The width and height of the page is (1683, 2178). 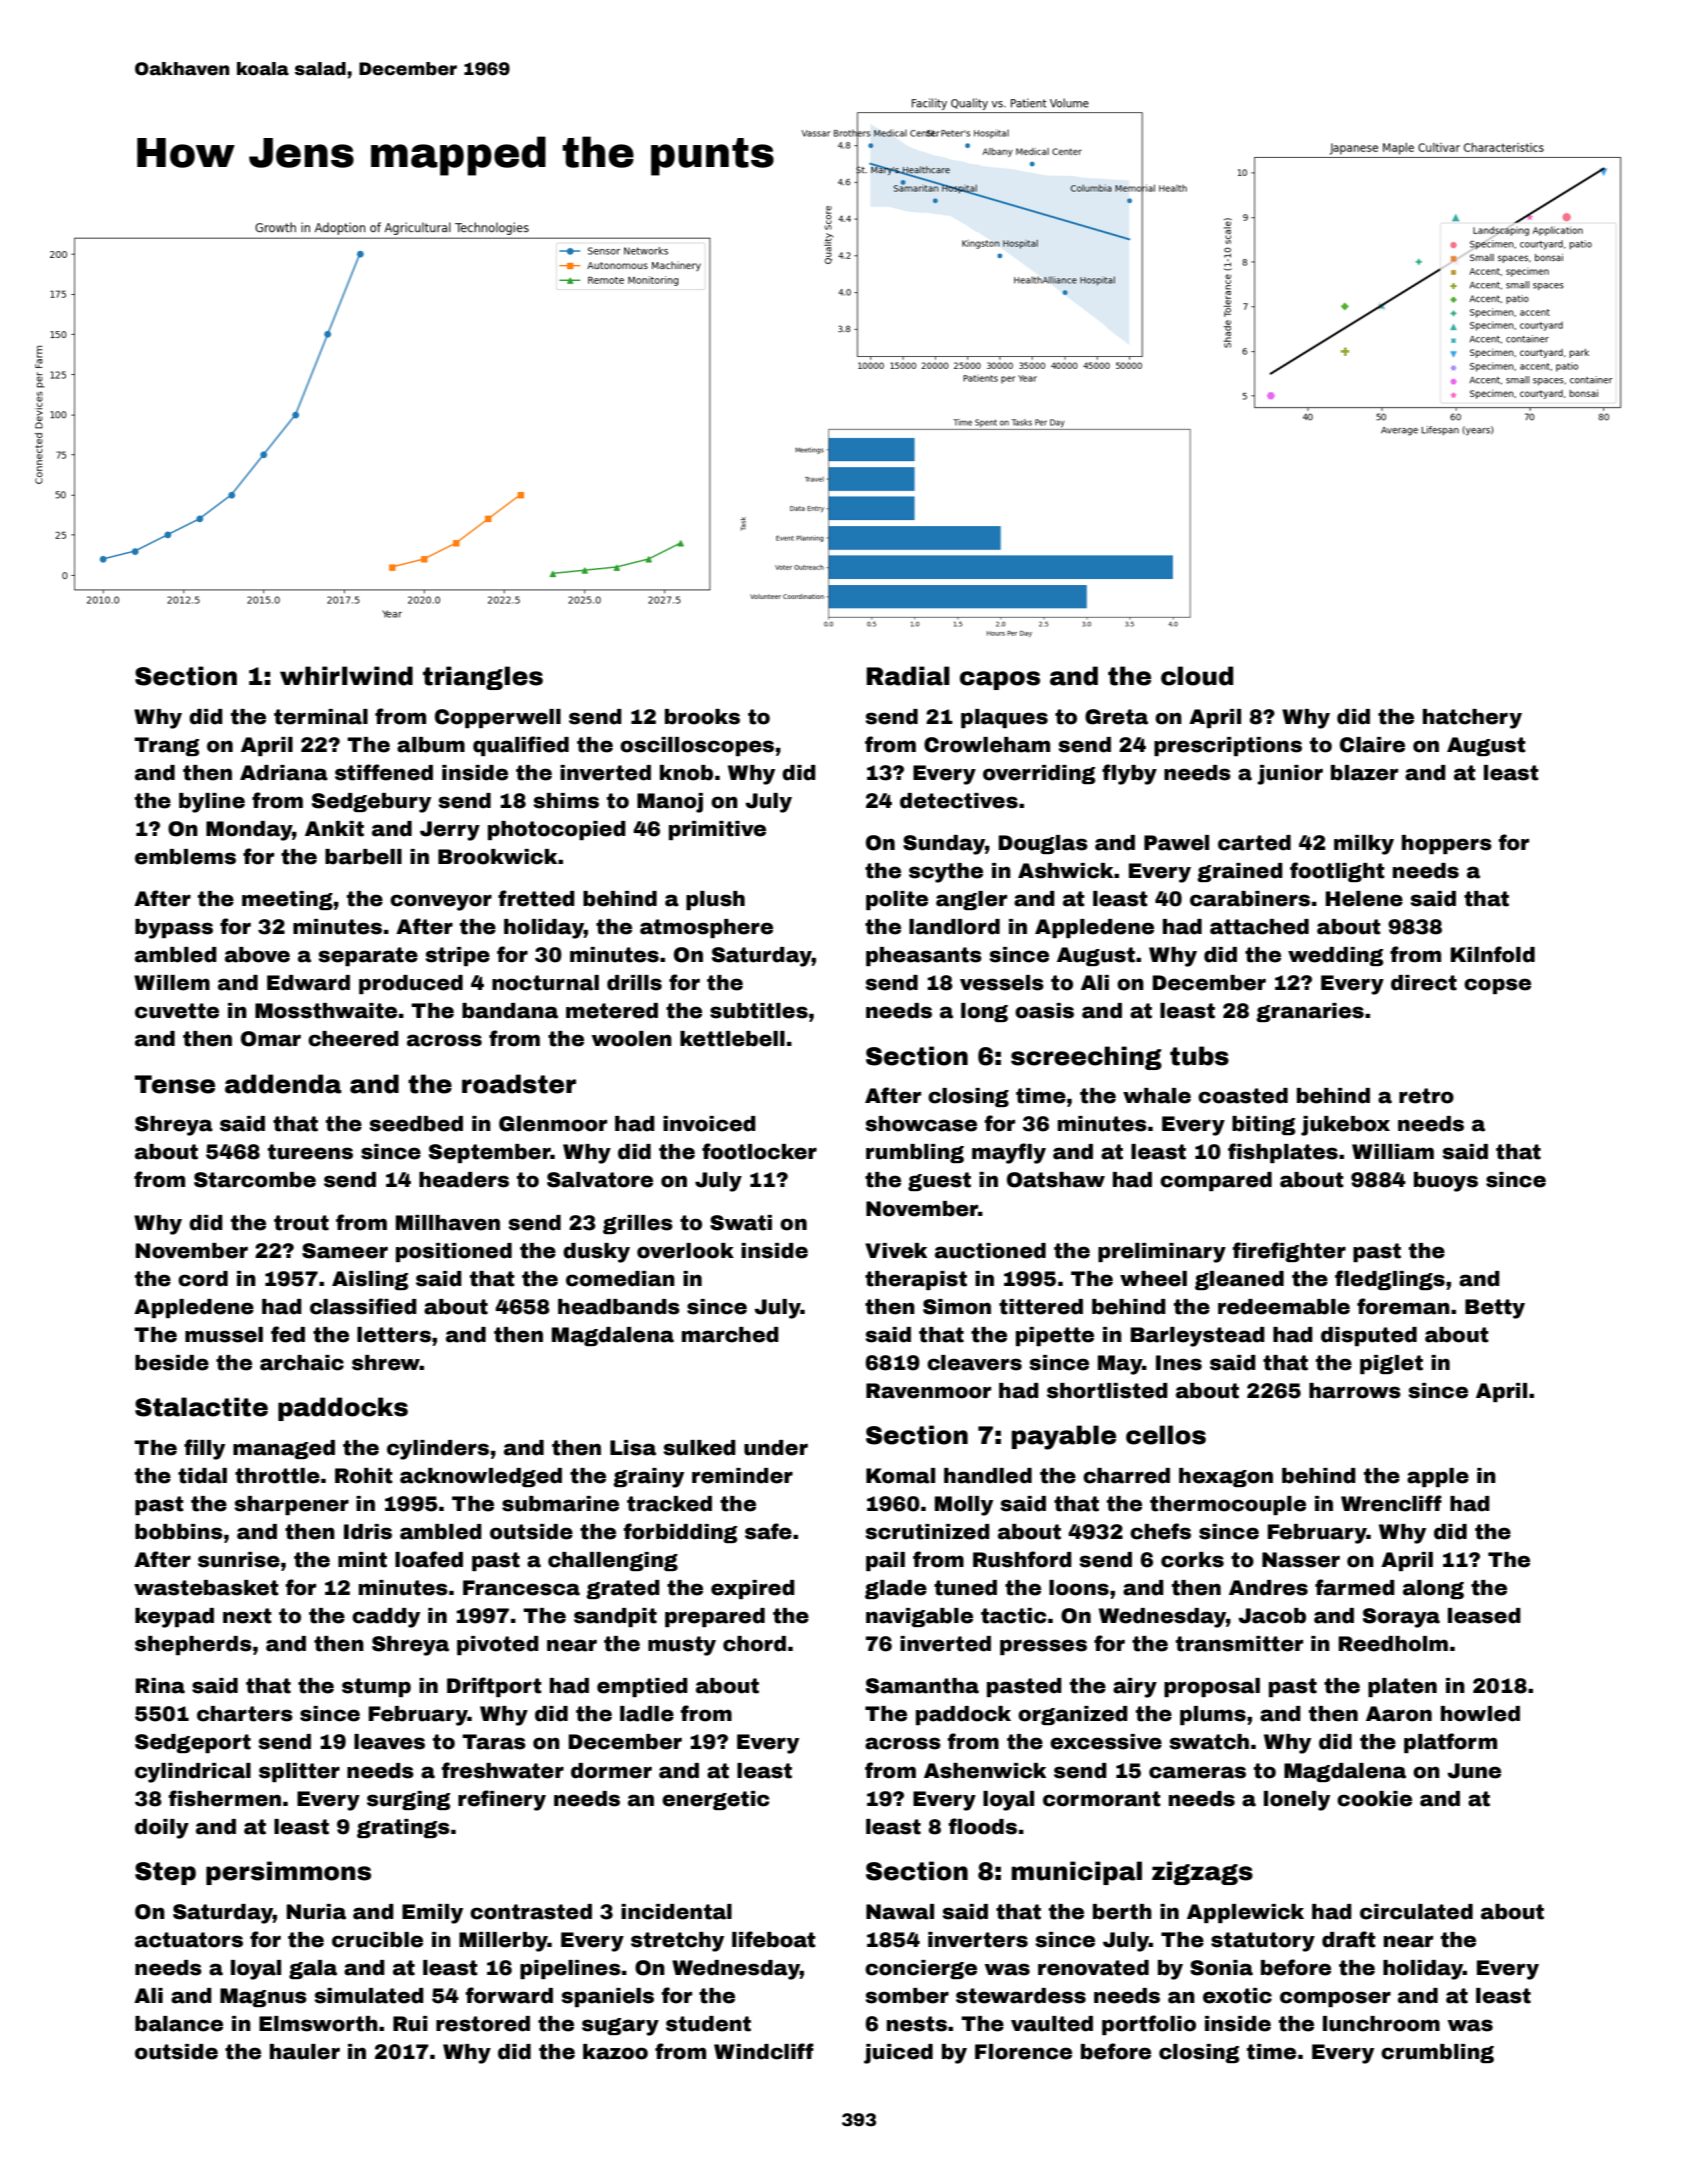 What do you see at coordinates (908, 676) in the page?
I see `Radial` at bounding box center [908, 676].
